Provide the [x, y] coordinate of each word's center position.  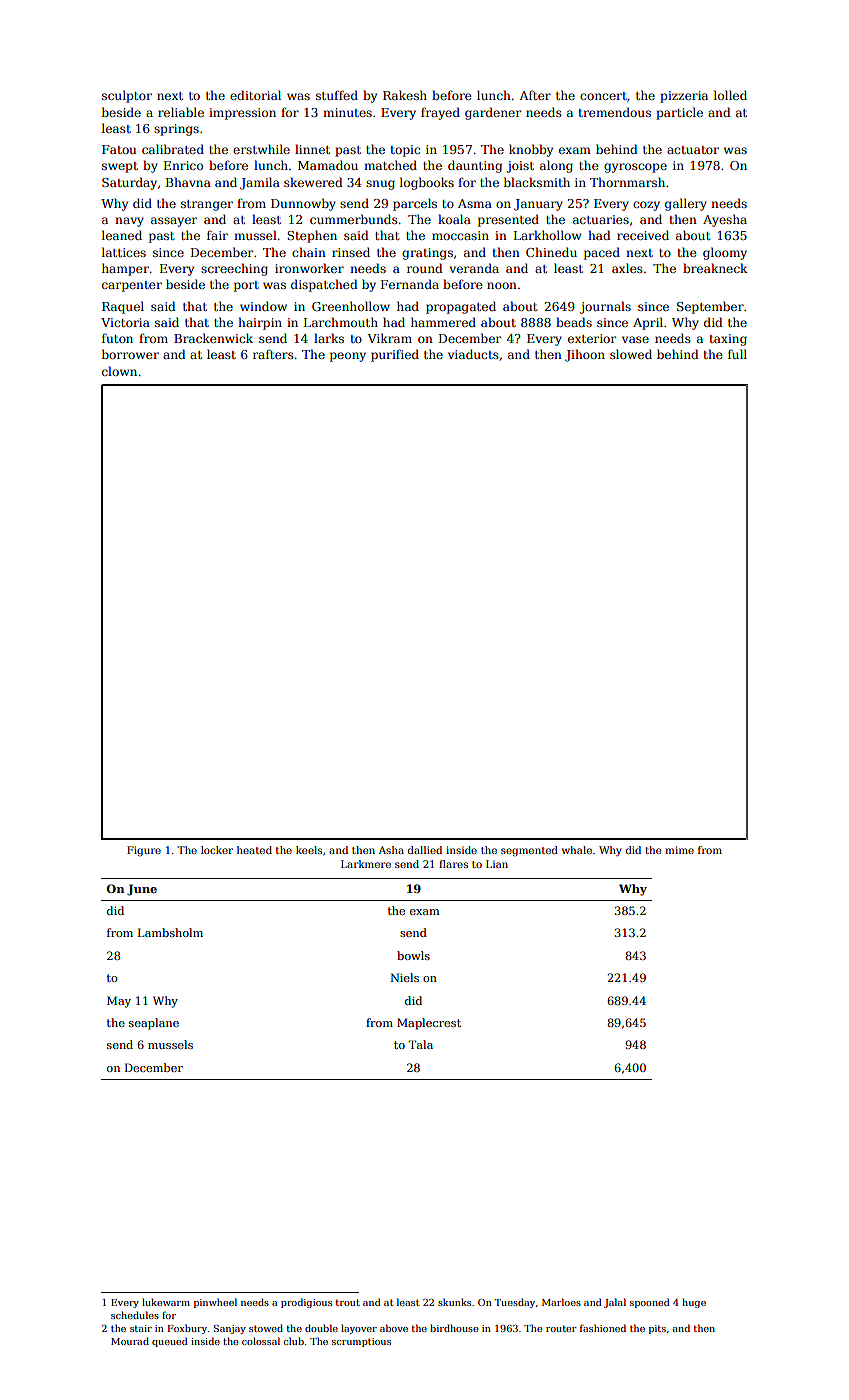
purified [395, 355]
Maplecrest [429, 1024]
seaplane [154, 1024]
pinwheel [215, 1303]
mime [679, 850]
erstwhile [261, 149]
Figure [144, 851]
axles [627, 268]
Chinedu [551, 252]
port [246, 286]
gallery [686, 204]
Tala [420, 1044]
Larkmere [366, 864]
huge [694, 1303]
